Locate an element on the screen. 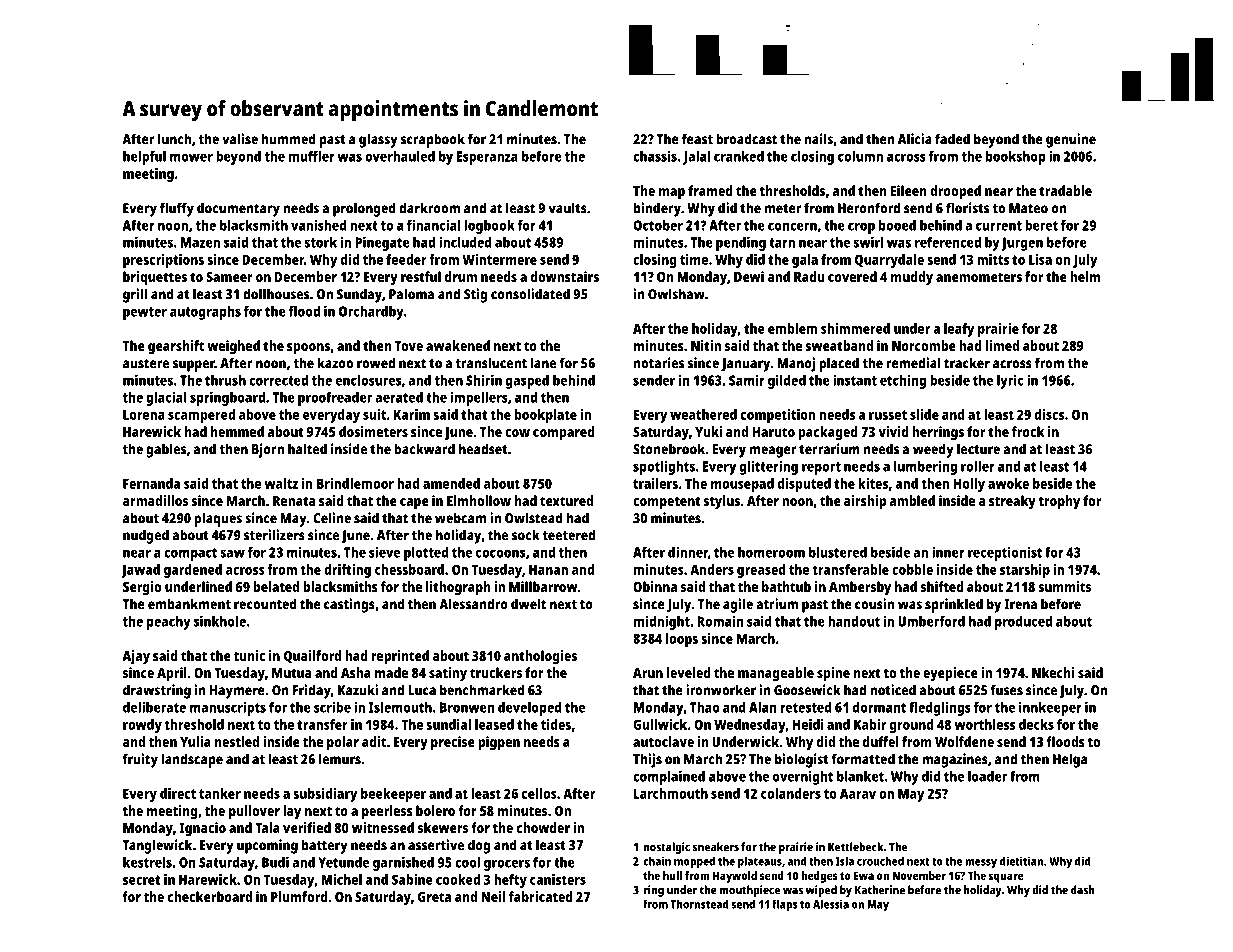  frock is located at coordinates (1028, 431).
